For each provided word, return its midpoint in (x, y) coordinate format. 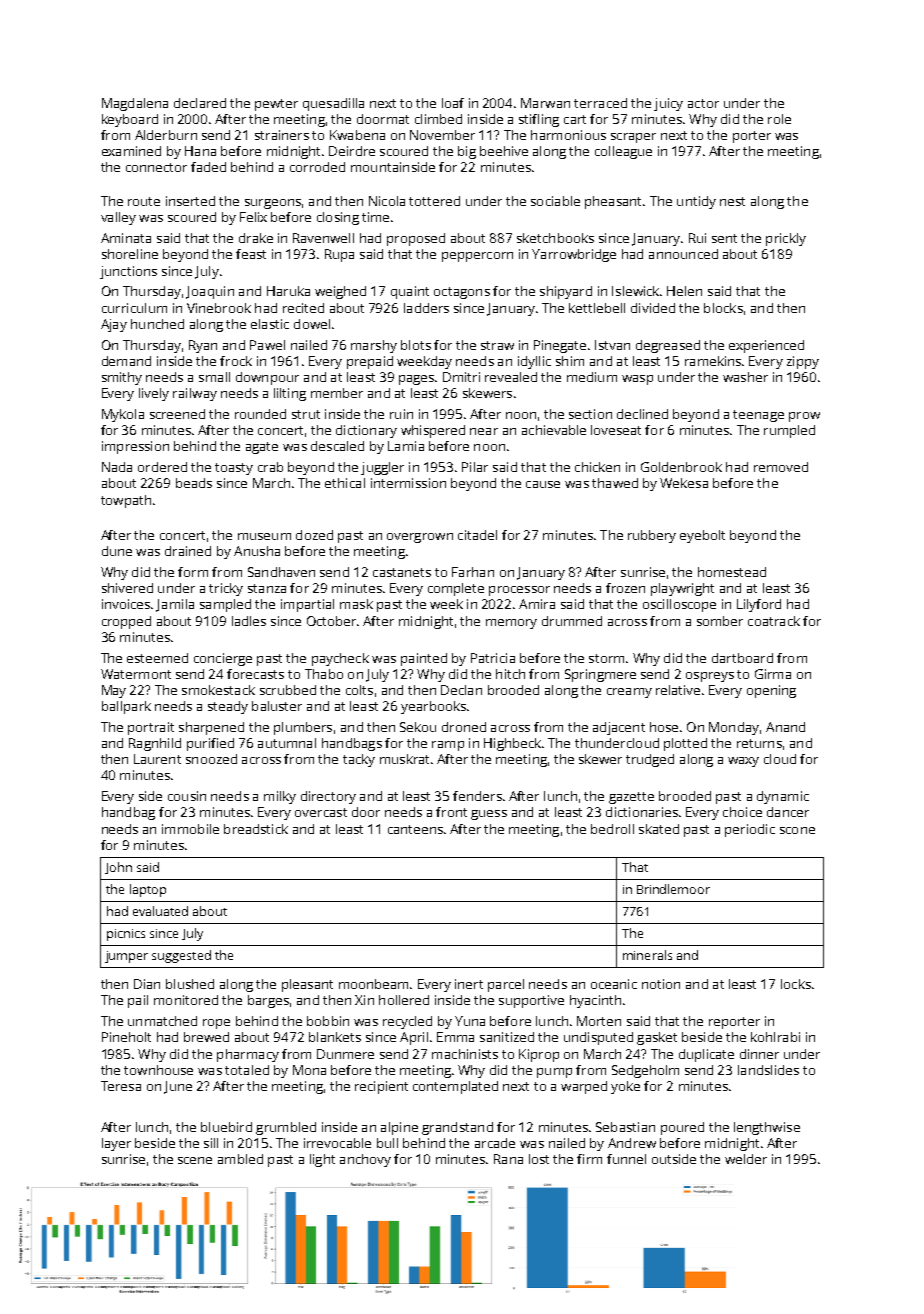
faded (208, 167)
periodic (750, 830)
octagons (462, 293)
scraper (633, 138)
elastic (270, 324)
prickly (786, 239)
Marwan (545, 103)
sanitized (507, 1037)
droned (464, 727)
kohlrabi (775, 1037)
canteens (415, 829)
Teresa (121, 1086)
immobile (190, 829)
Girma (773, 674)
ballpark (126, 707)
